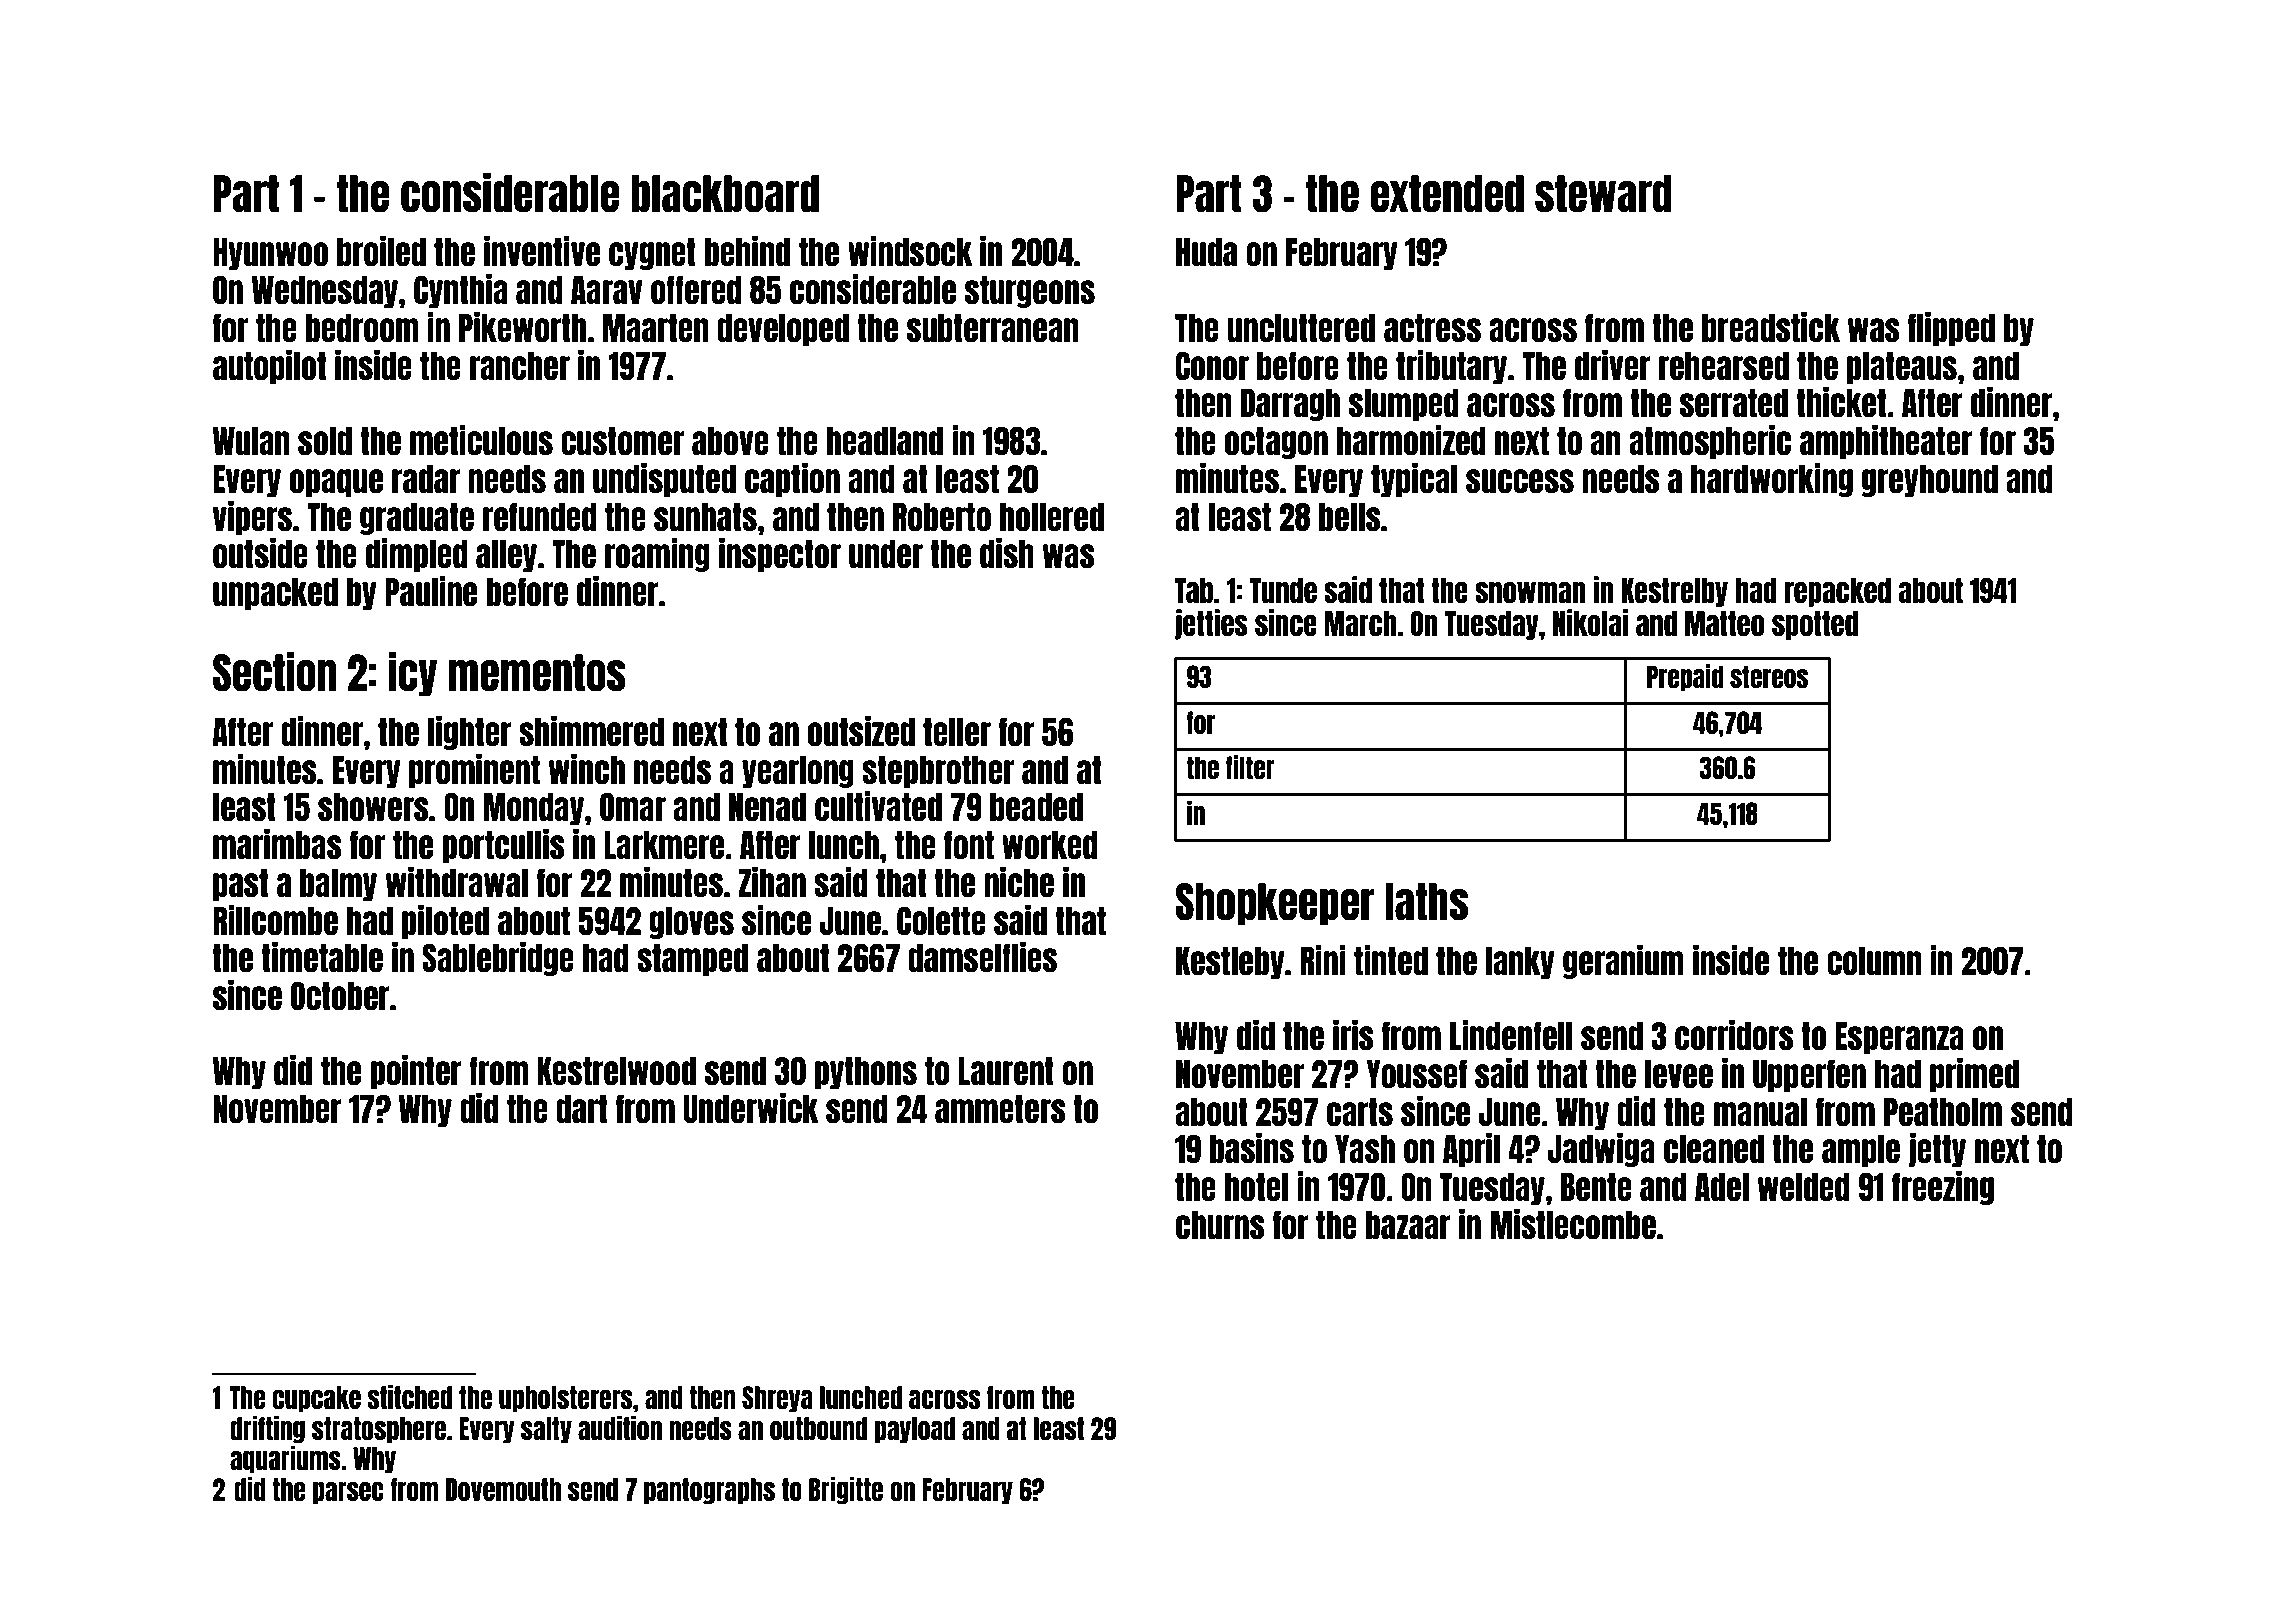 The image size is (2292, 1620). I want to click on Kestrelwood, so click(617, 1071).
